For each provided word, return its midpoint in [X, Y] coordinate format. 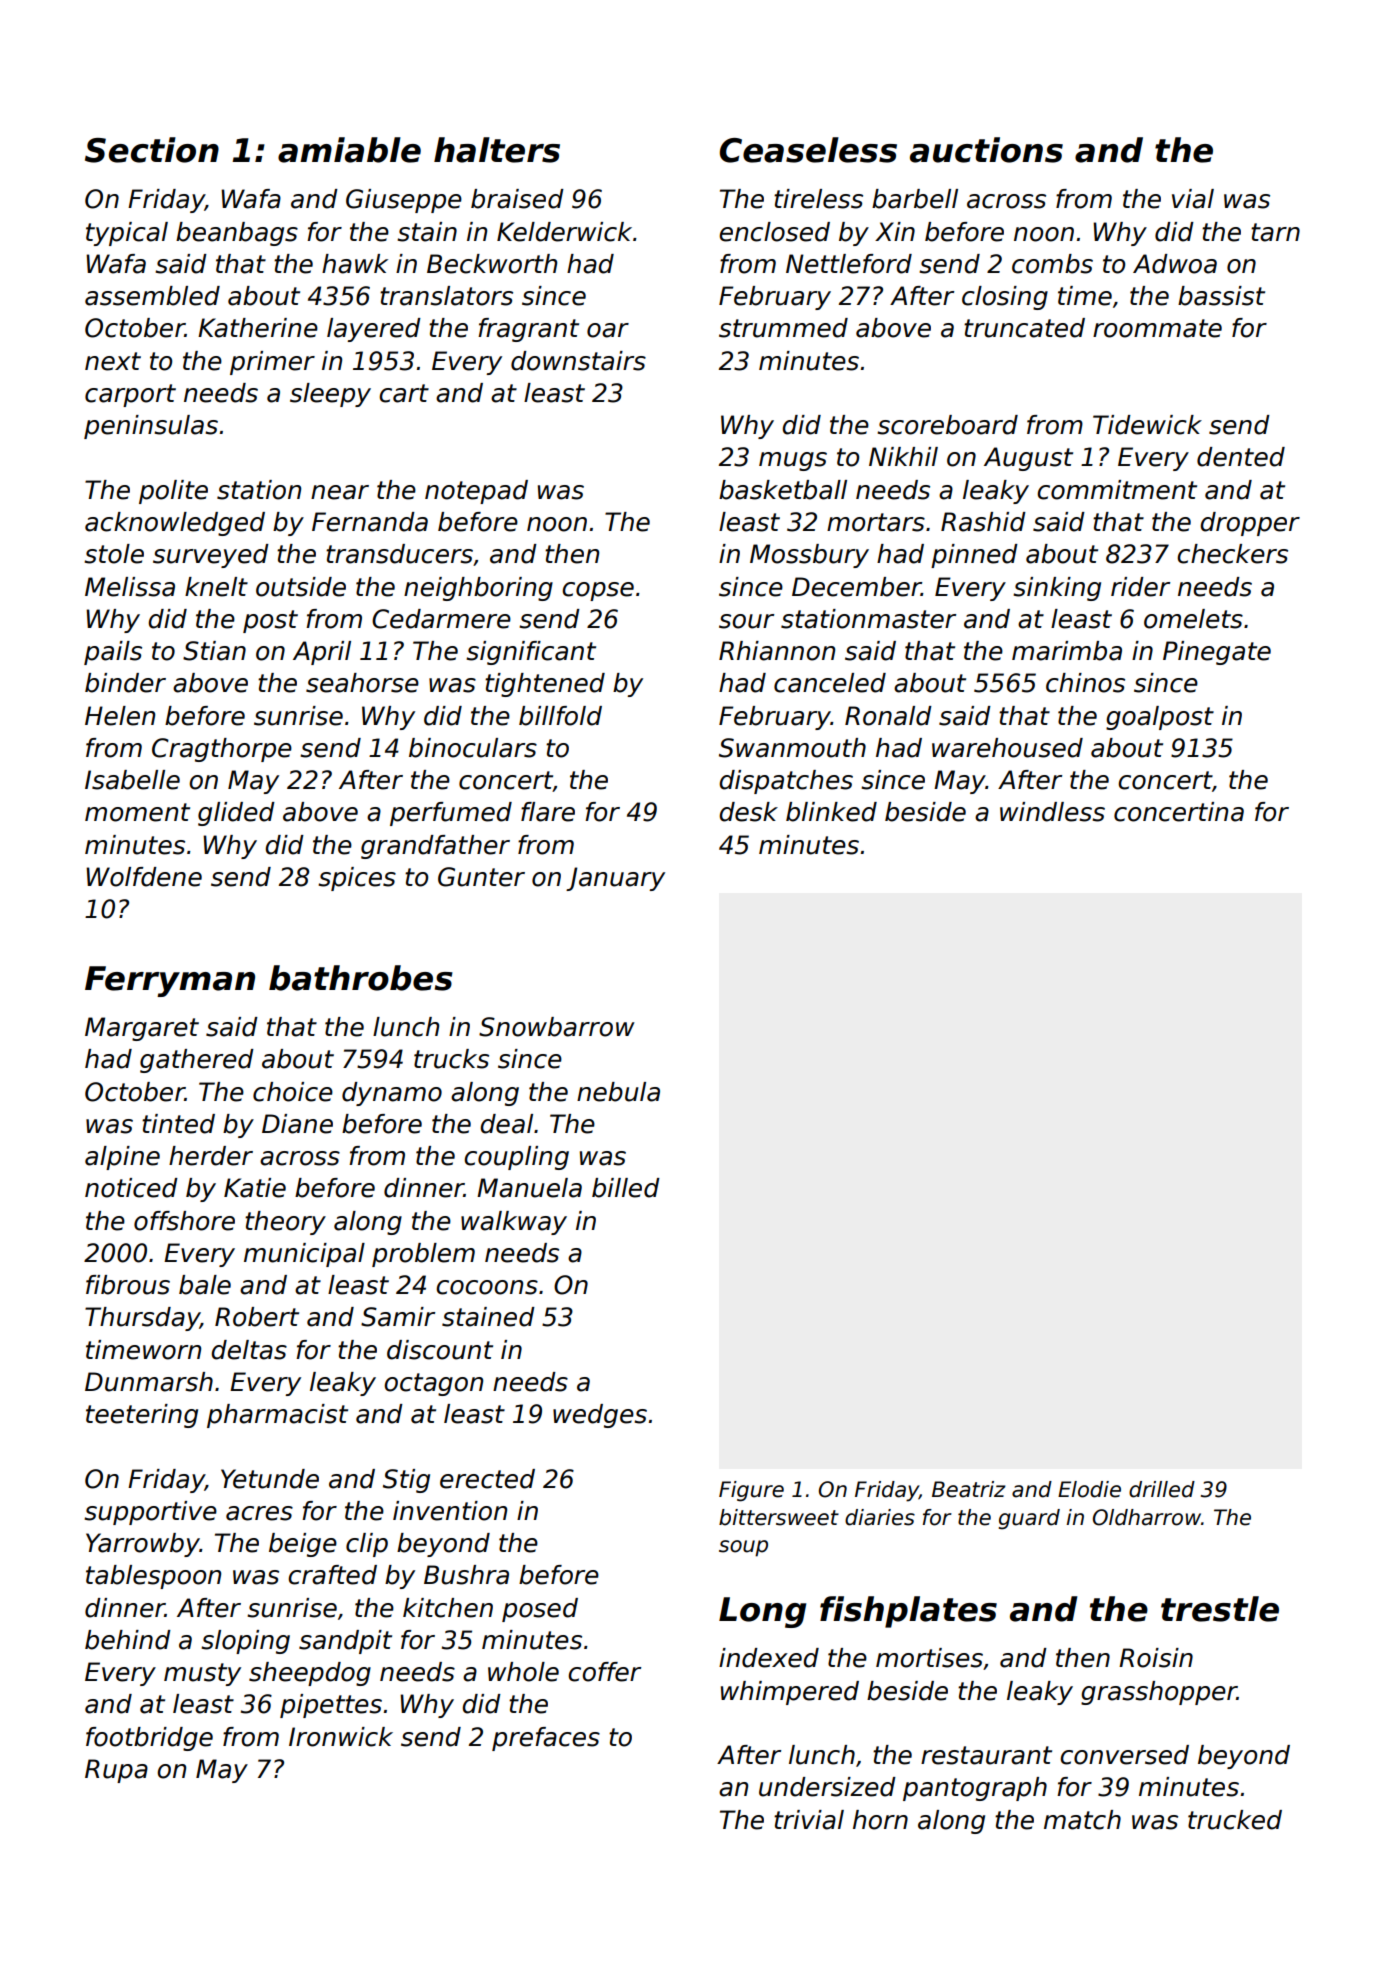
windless [1052, 812]
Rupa [116, 1771]
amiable [349, 150]
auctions [986, 150]
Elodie [1089, 1489]
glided [236, 814]
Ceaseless [808, 150]
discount [440, 1350]
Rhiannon [777, 651]
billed [626, 1188]
